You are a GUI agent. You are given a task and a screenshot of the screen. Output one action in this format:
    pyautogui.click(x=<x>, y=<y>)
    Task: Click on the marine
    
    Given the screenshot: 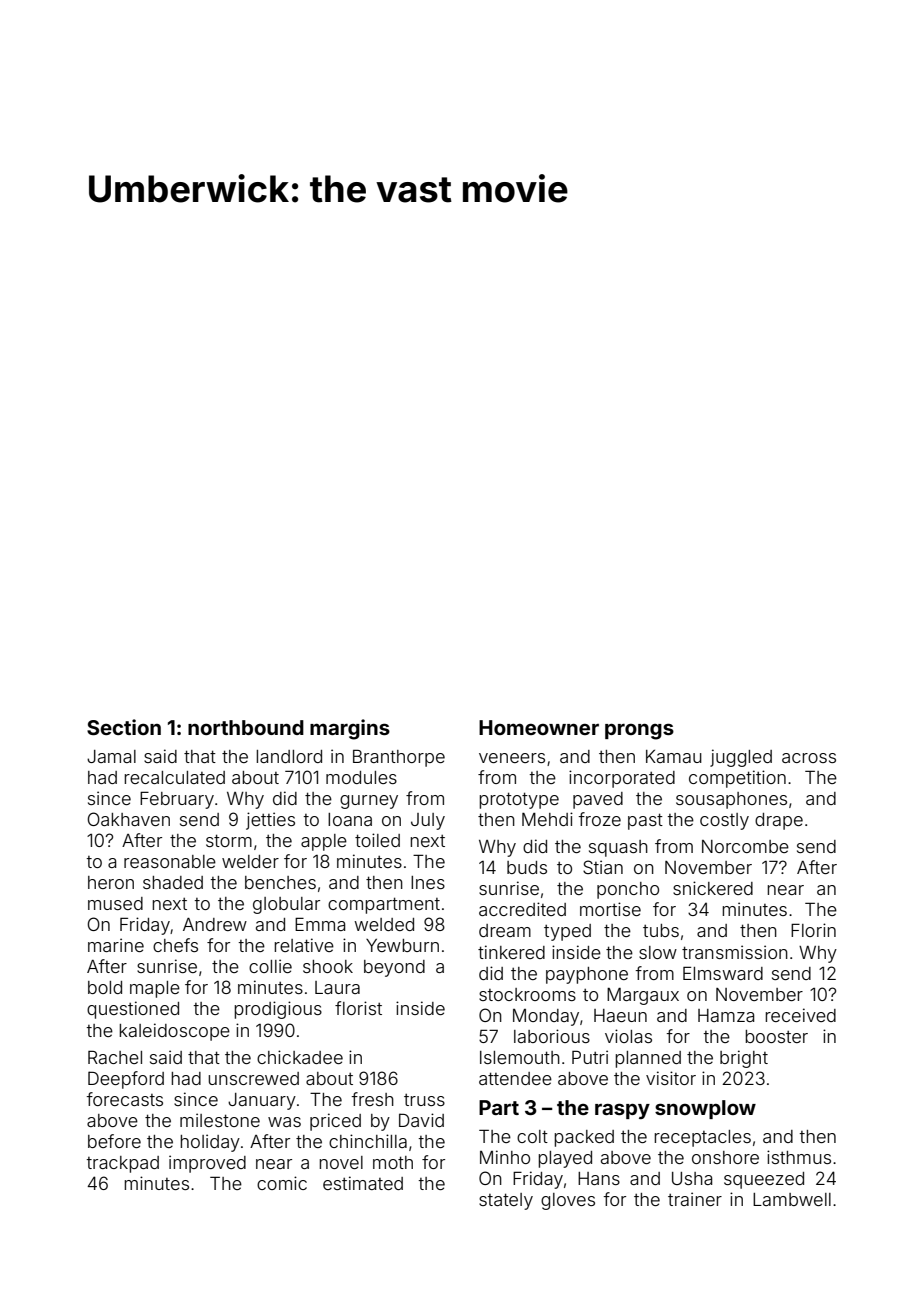 What is the action you would take?
    pyautogui.click(x=116, y=945)
